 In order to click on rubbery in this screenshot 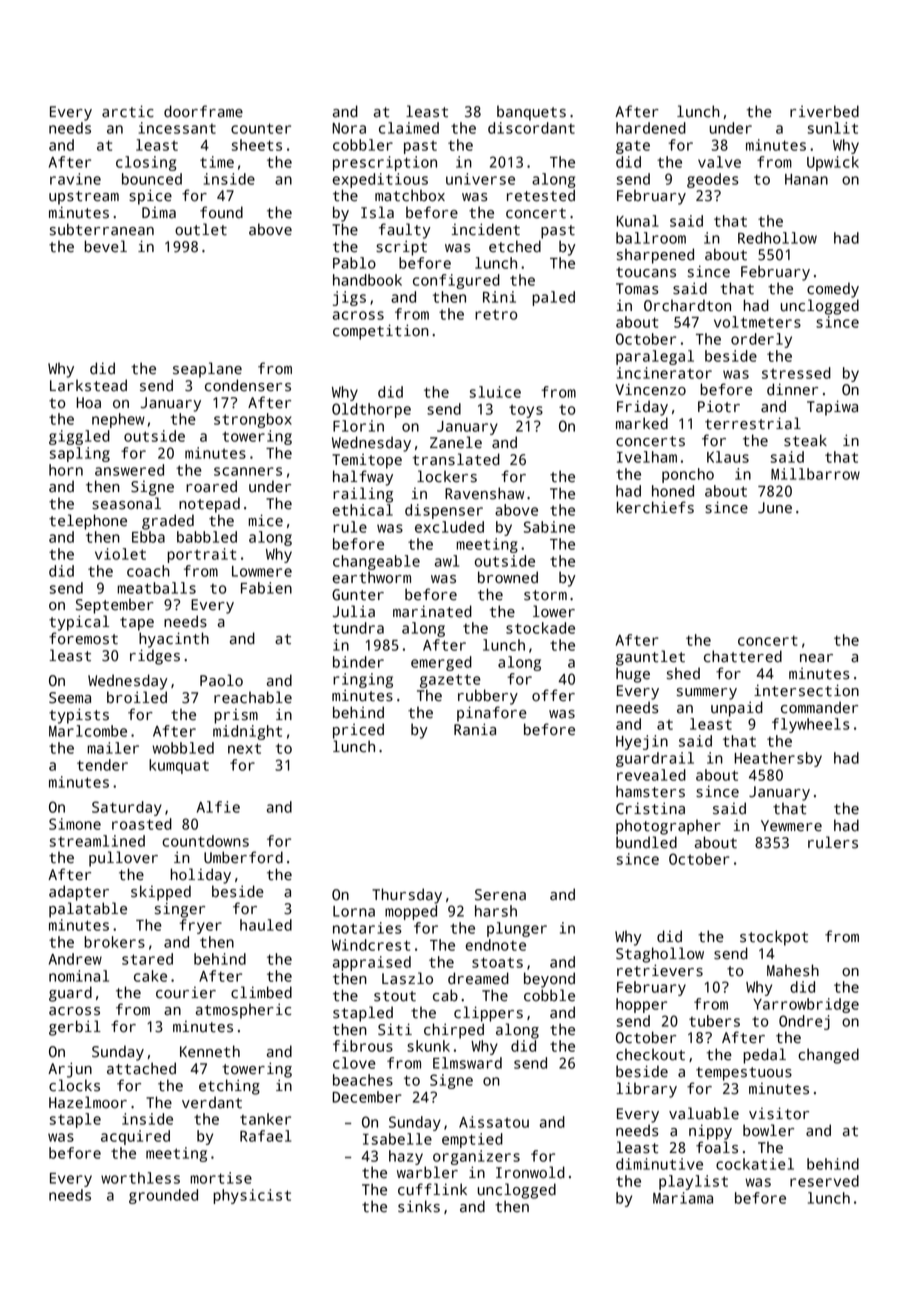, I will do `click(488, 697)`.
